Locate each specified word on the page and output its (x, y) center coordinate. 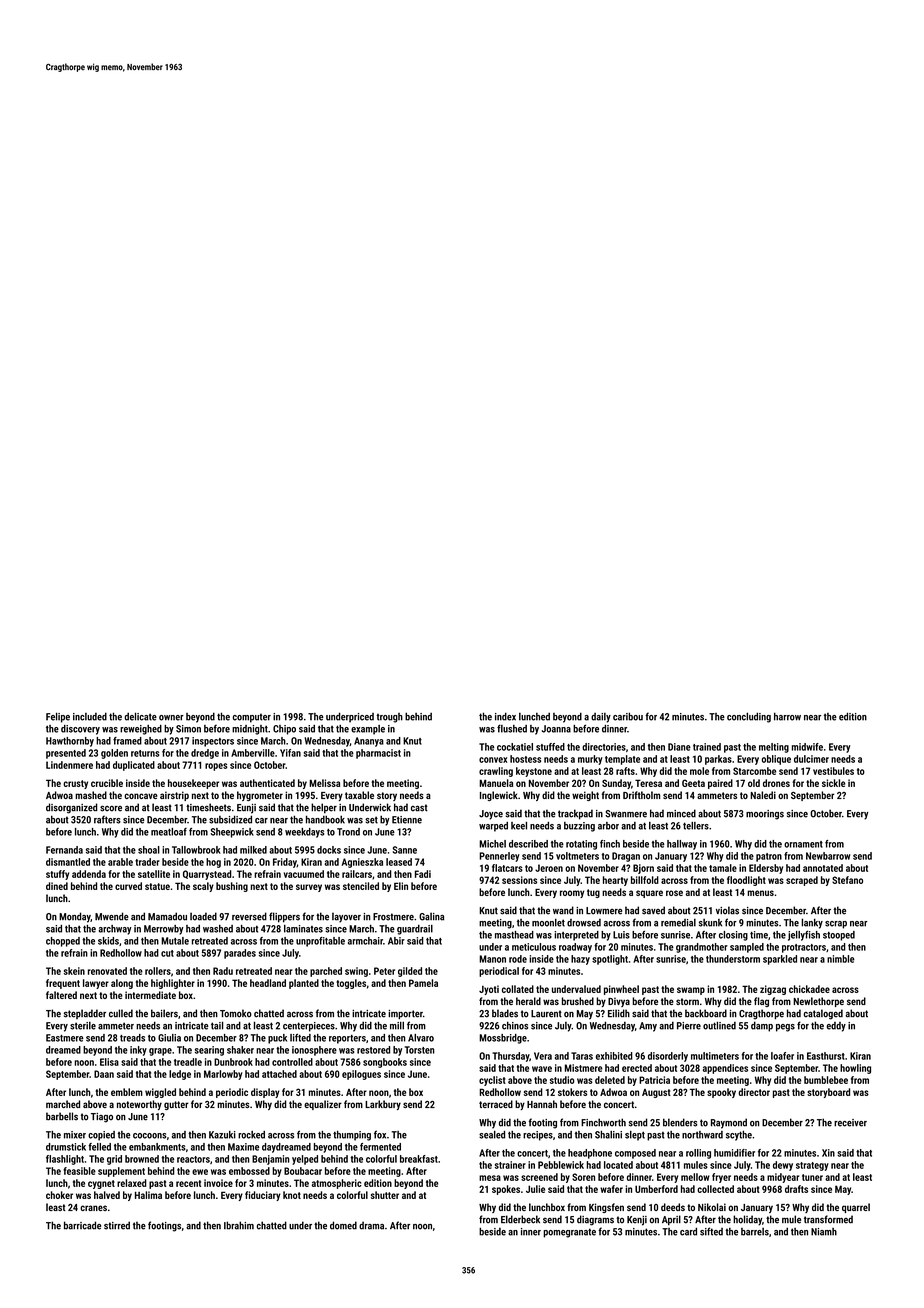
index (505, 716)
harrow (787, 716)
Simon (188, 729)
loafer (782, 1056)
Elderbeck (520, 1219)
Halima (148, 1195)
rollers (158, 971)
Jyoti (489, 990)
